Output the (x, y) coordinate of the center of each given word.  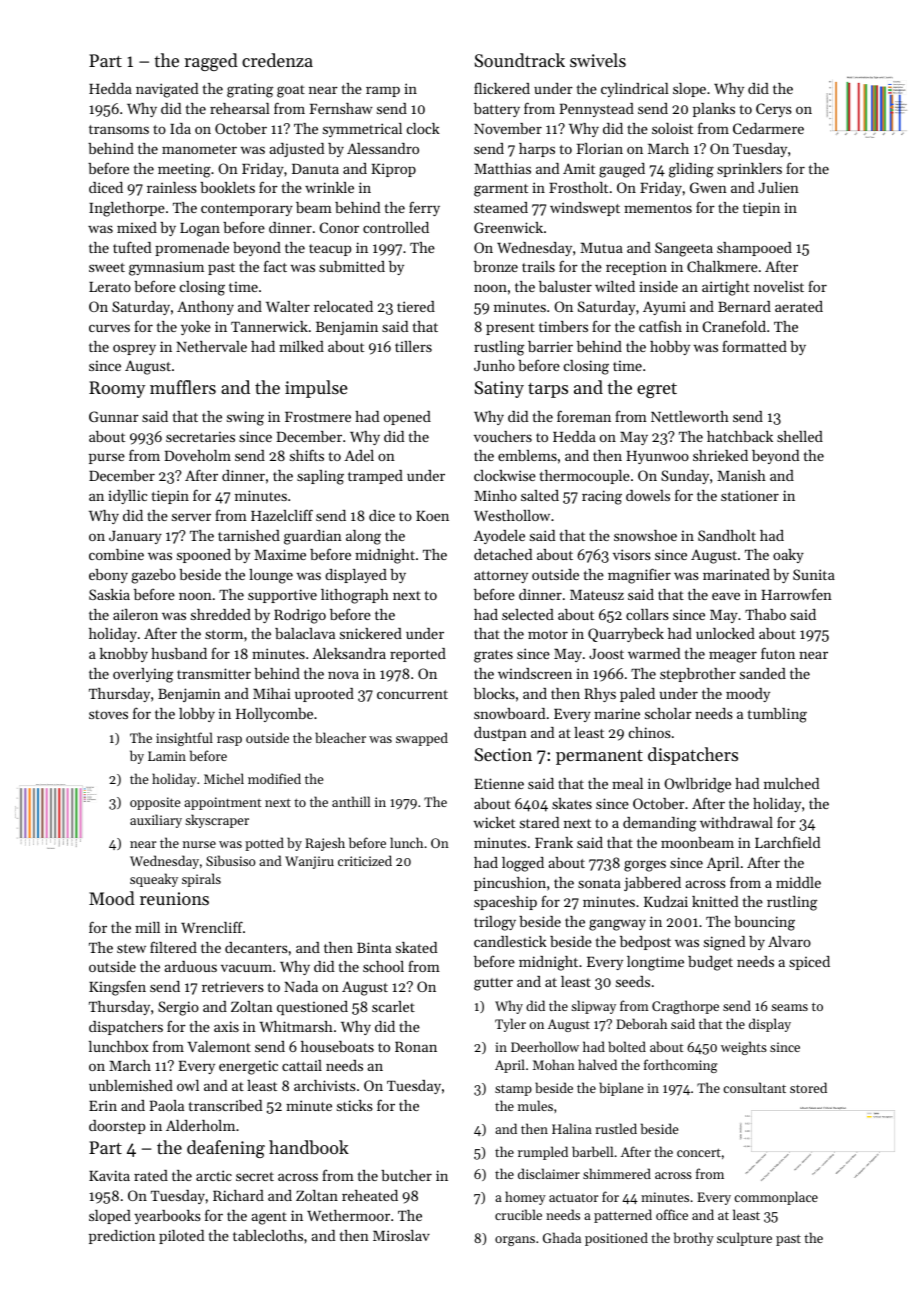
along (363, 537)
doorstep (117, 1127)
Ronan (416, 1046)
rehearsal (240, 108)
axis (226, 1026)
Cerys (774, 110)
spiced (809, 963)
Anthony (205, 308)
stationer (750, 496)
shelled (800, 436)
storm (224, 634)
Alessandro (383, 148)
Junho (494, 365)
